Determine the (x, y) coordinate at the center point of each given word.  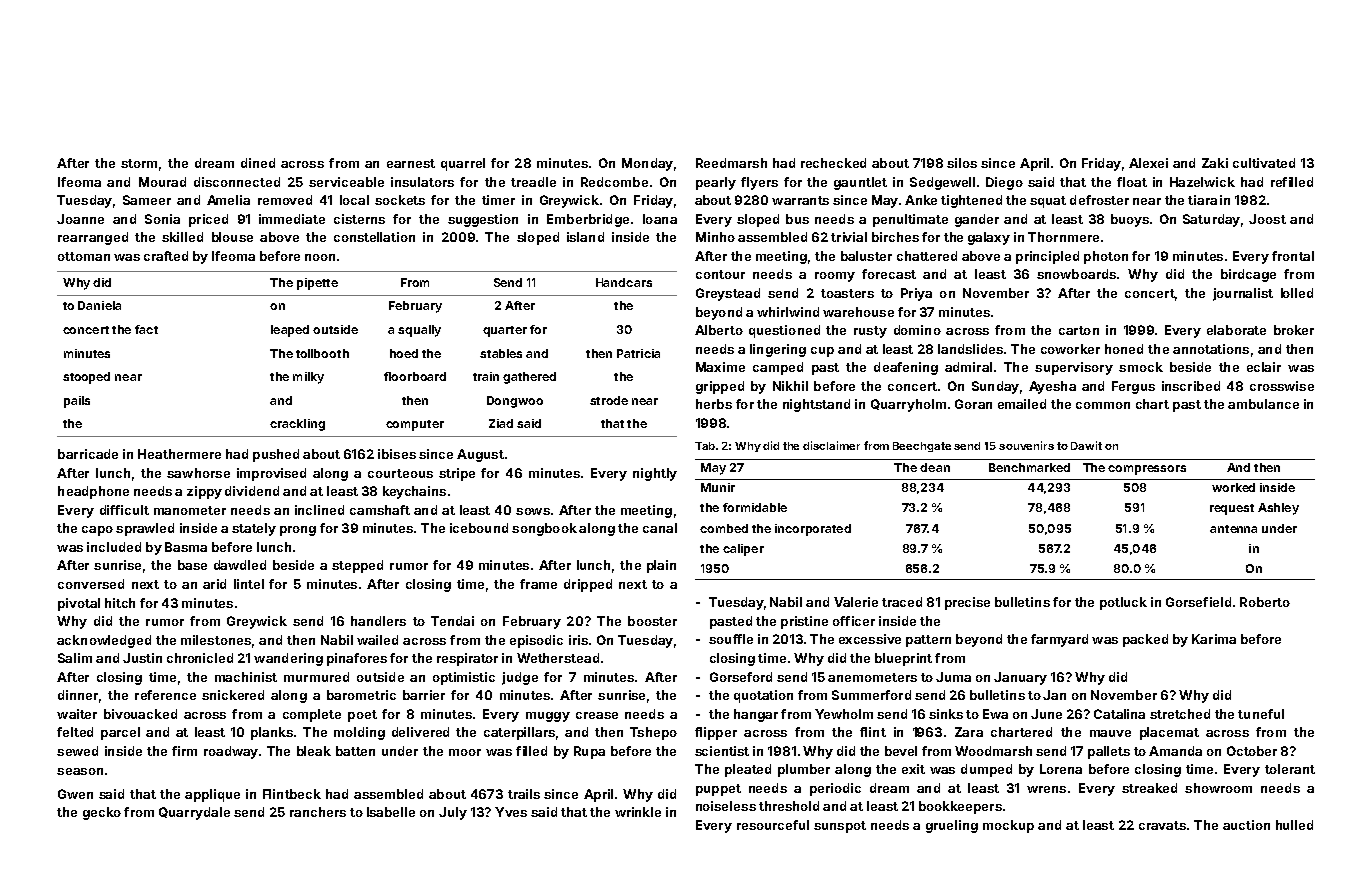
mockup (1008, 826)
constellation (374, 237)
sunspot (840, 827)
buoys (1130, 220)
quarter (505, 331)
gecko (102, 813)
